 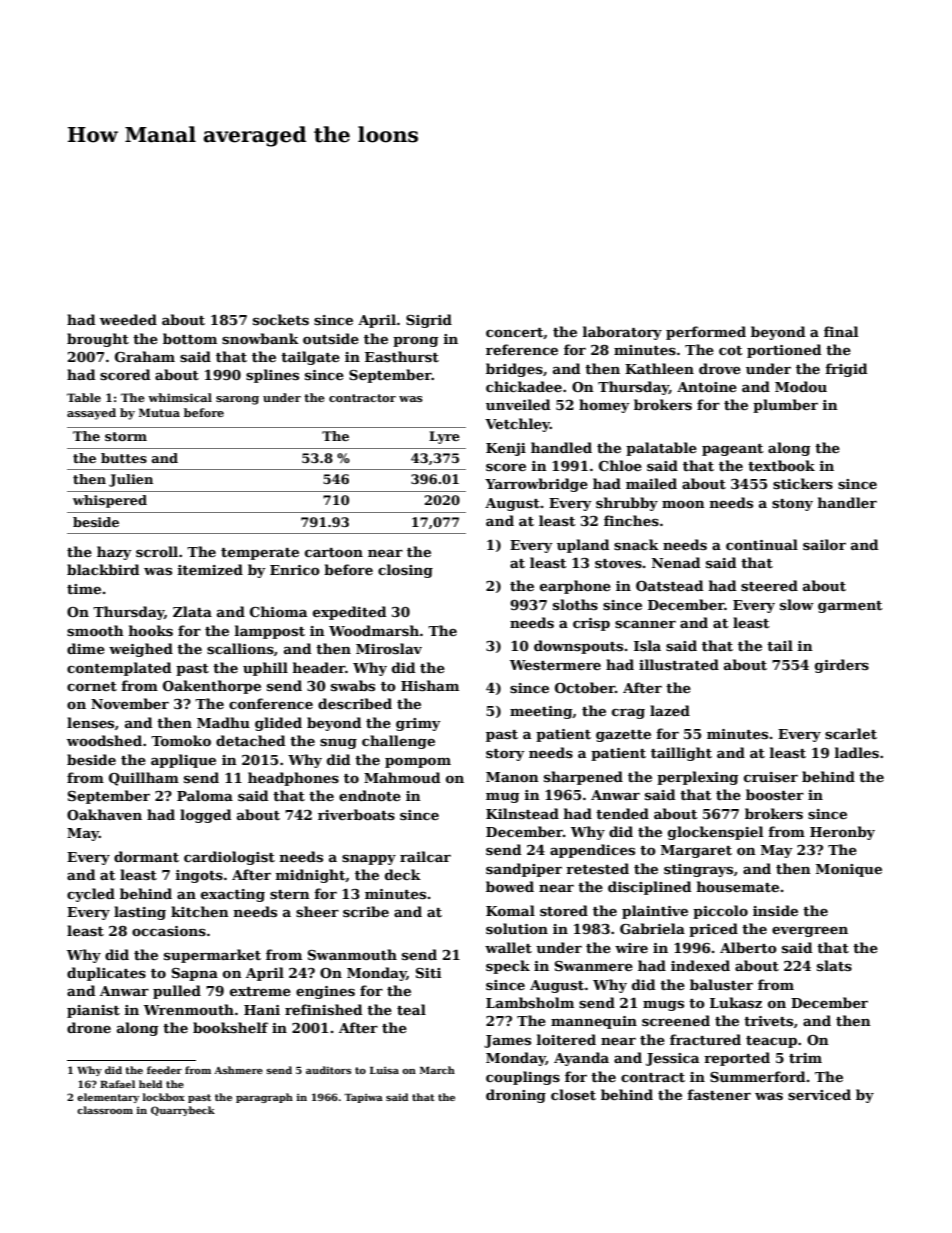 What do you see at coordinates (505, 755) in the document?
I see `story` at bounding box center [505, 755].
